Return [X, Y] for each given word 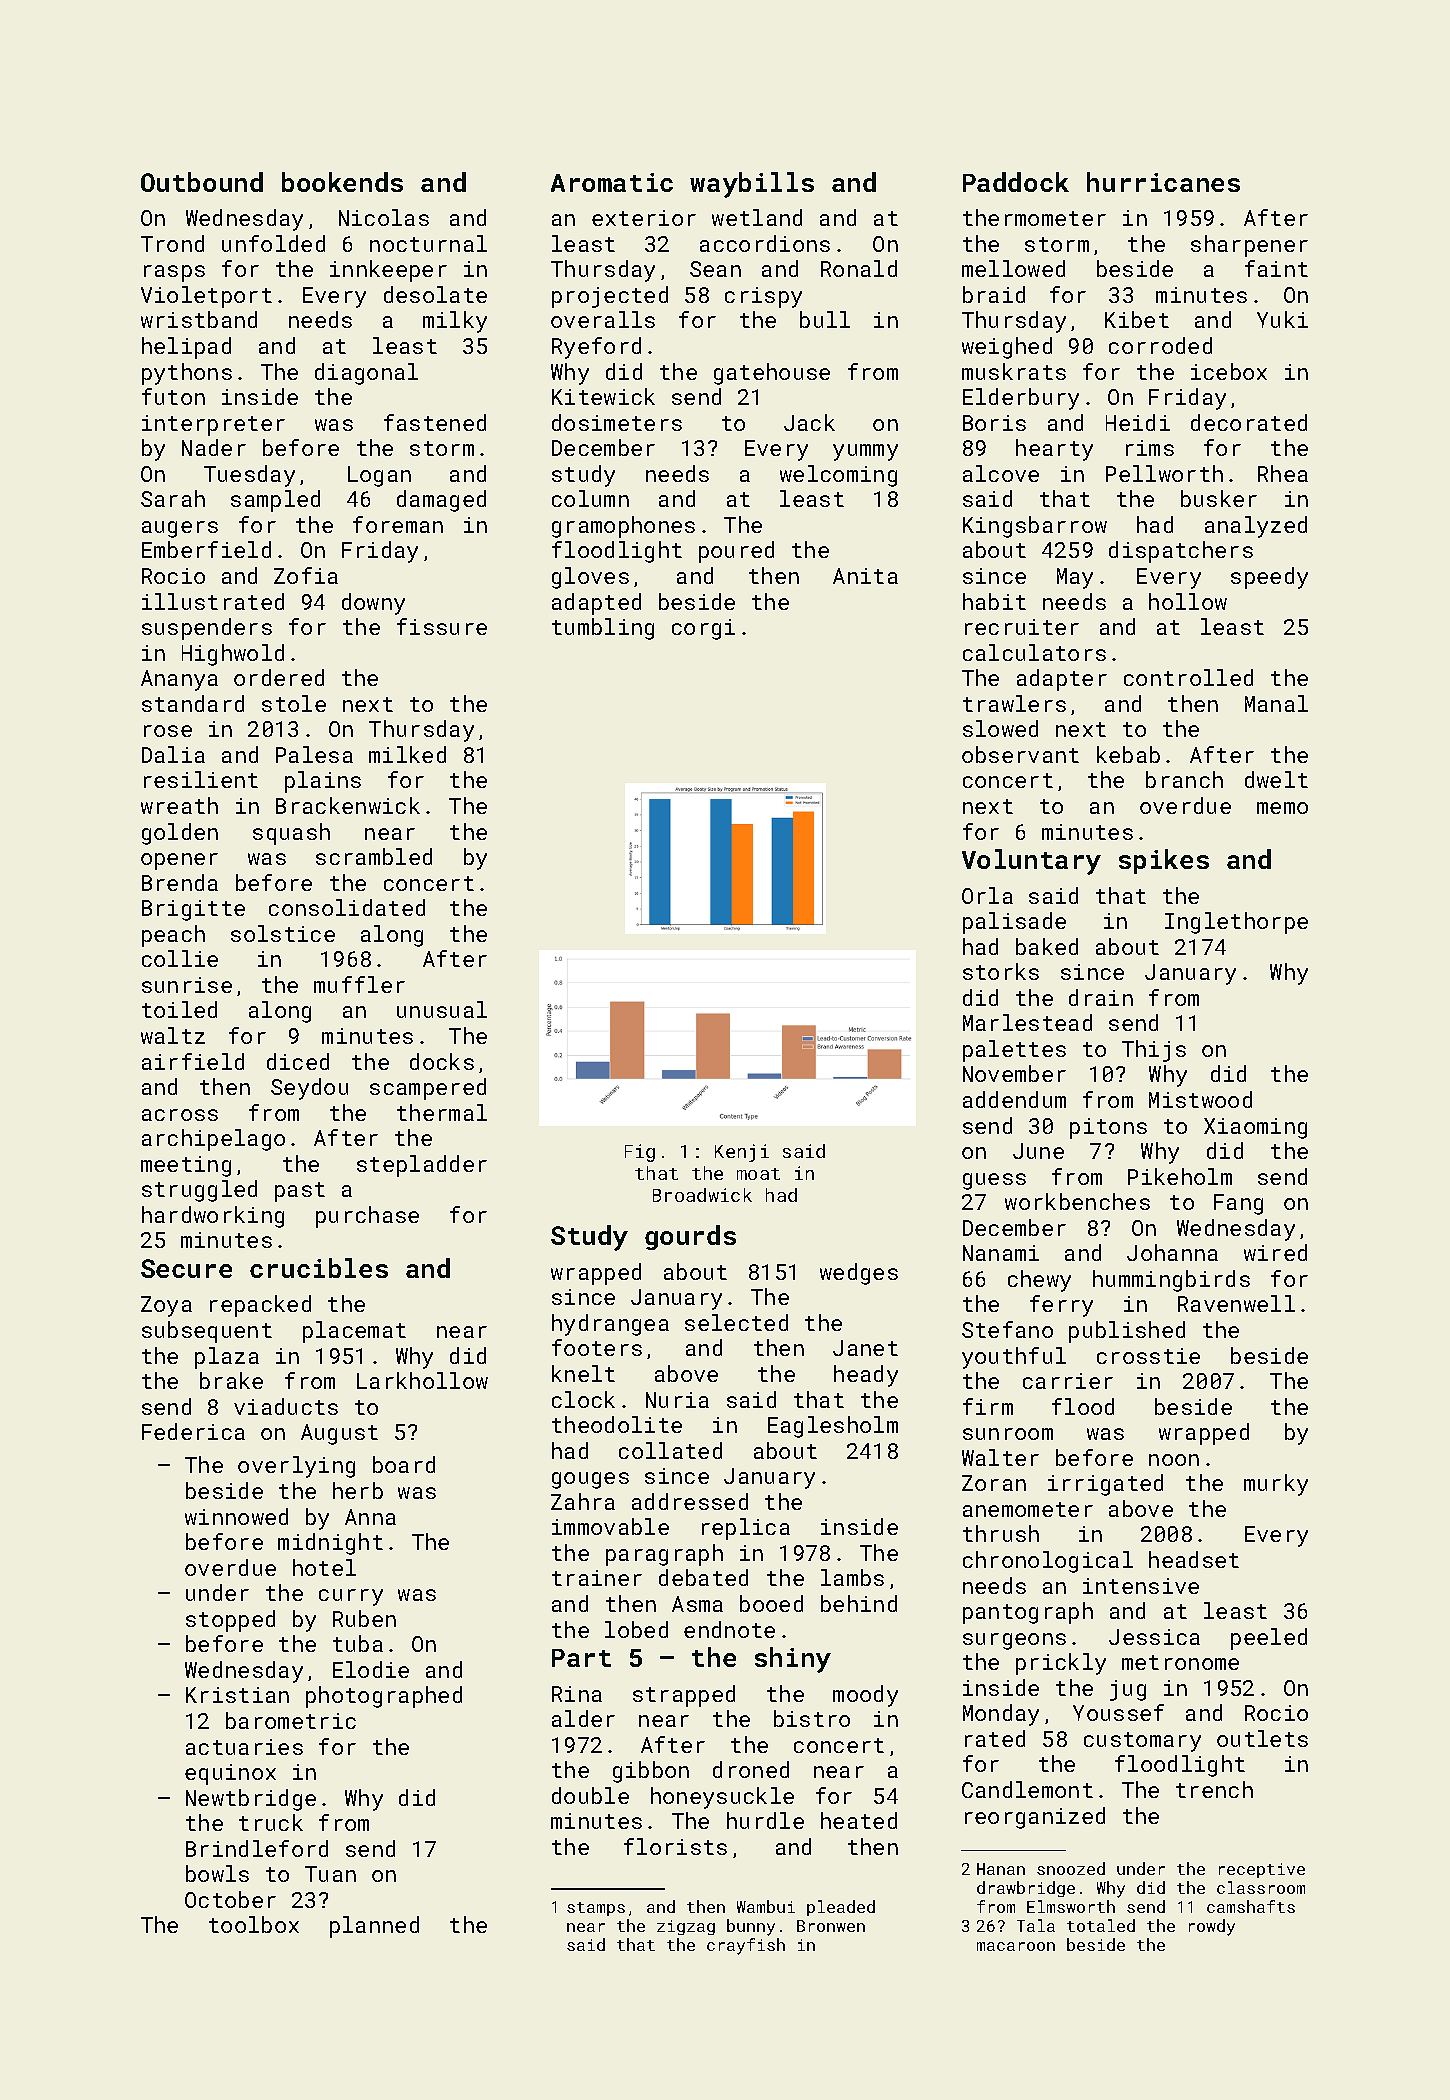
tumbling [603, 629]
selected [736, 1322]
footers [597, 1347]
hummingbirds [1171, 1281]
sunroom [1008, 1434]
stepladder [422, 1166]
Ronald [859, 268]
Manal [1276, 703]
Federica [193, 1431]
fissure [442, 626]
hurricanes [1163, 182]
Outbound [202, 182]
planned [374, 1927]
